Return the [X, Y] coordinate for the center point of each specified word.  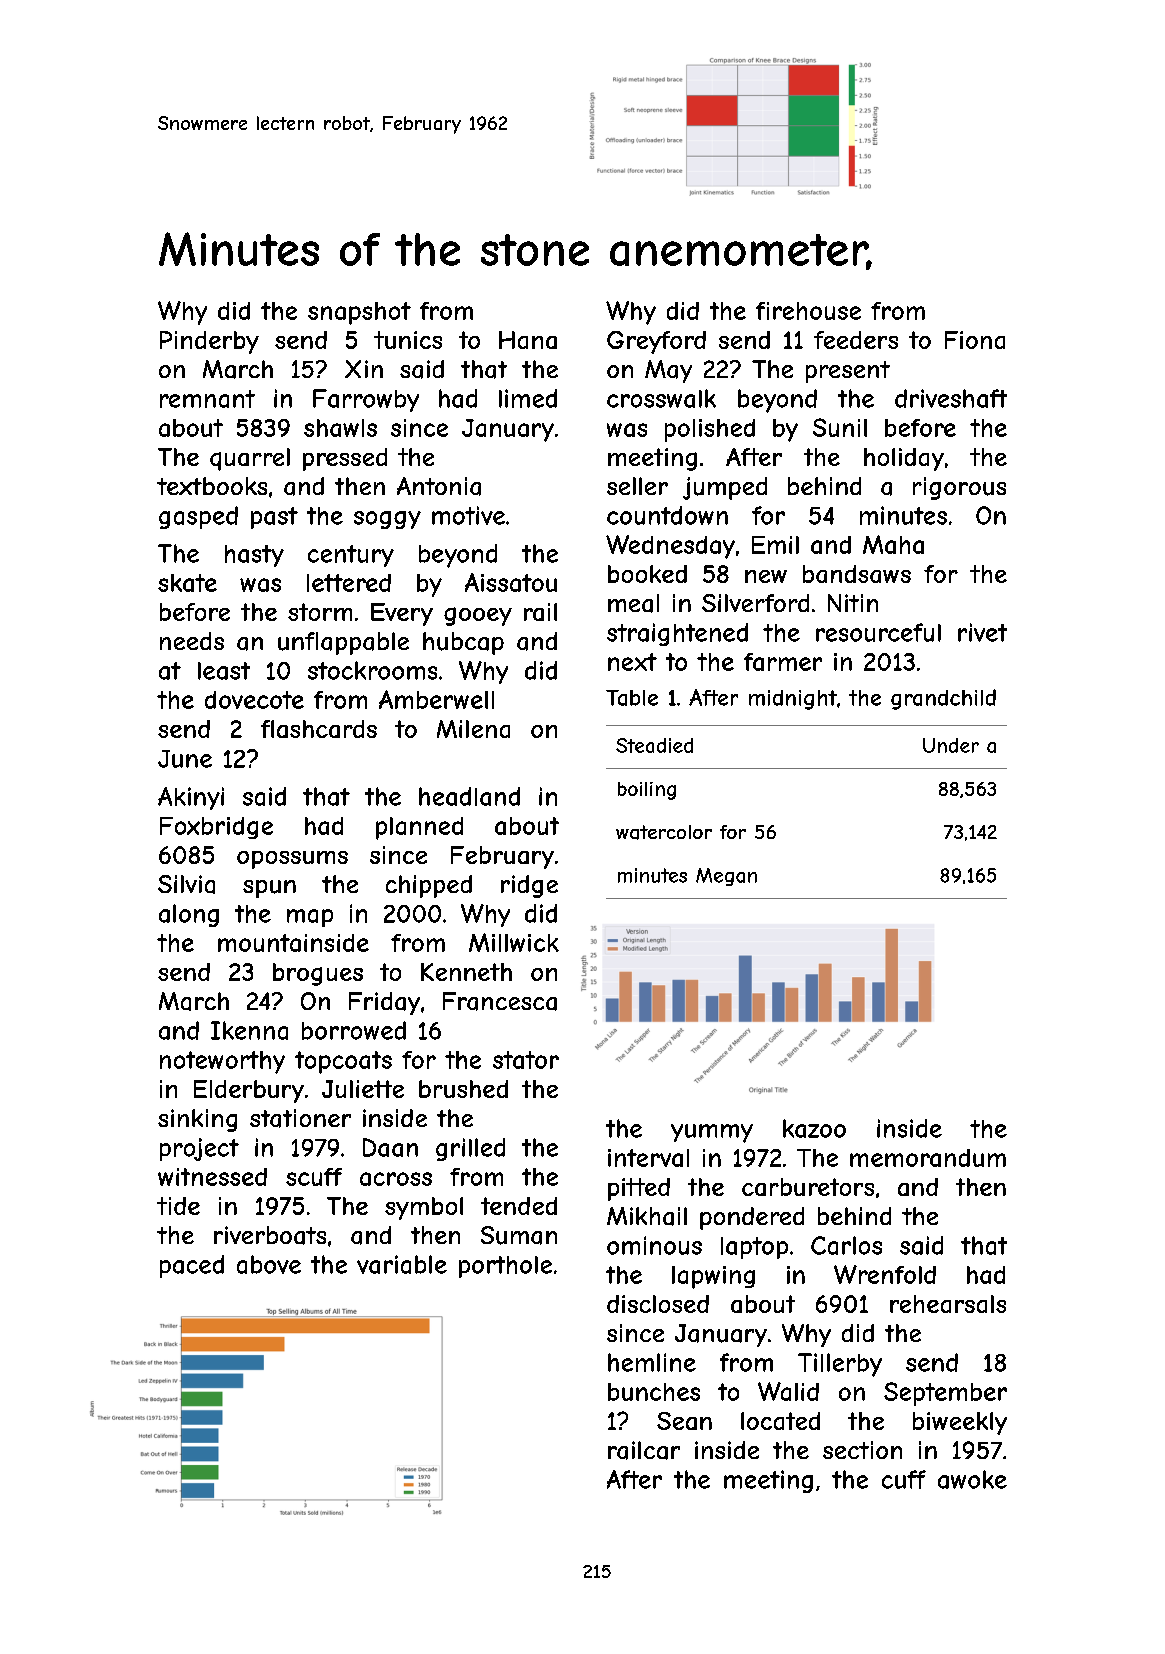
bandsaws [857, 574]
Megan [726, 877]
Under [951, 745]
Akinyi [191, 798]
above [269, 1264]
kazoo [814, 1128]
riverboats [270, 1235]
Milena [473, 729]
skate [187, 583]
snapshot [359, 313]
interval [648, 1158]
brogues [318, 974]
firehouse [808, 311]
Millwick [514, 942]
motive [468, 515]
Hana [528, 340]
